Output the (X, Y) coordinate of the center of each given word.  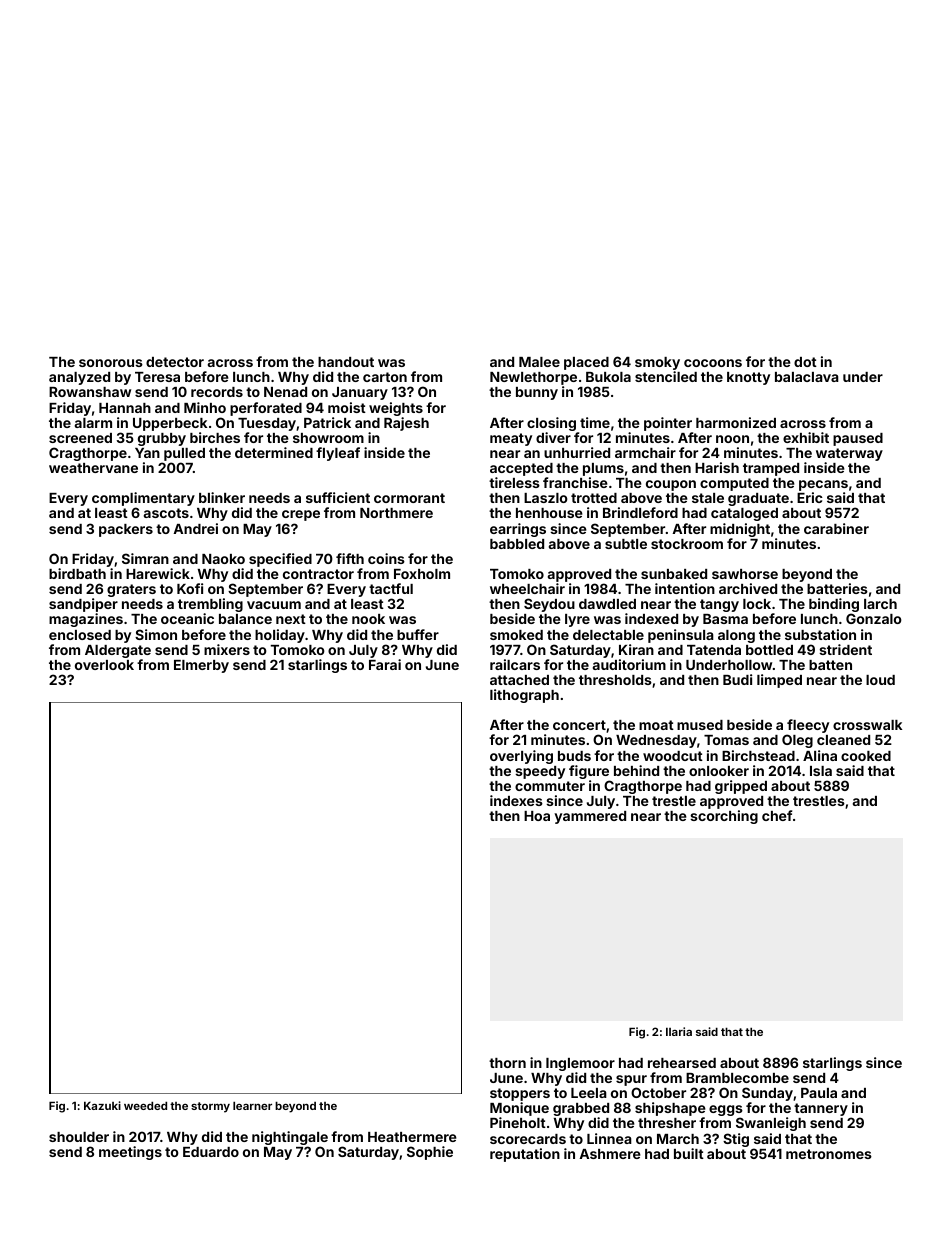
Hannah (125, 408)
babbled (517, 544)
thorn (507, 1063)
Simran (145, 558)
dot (805, 362)
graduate (758, 499)
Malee (539, 362)
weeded (145, 1105)
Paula (819, 1093)
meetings (130, 1153)
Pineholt (518, 1122)
